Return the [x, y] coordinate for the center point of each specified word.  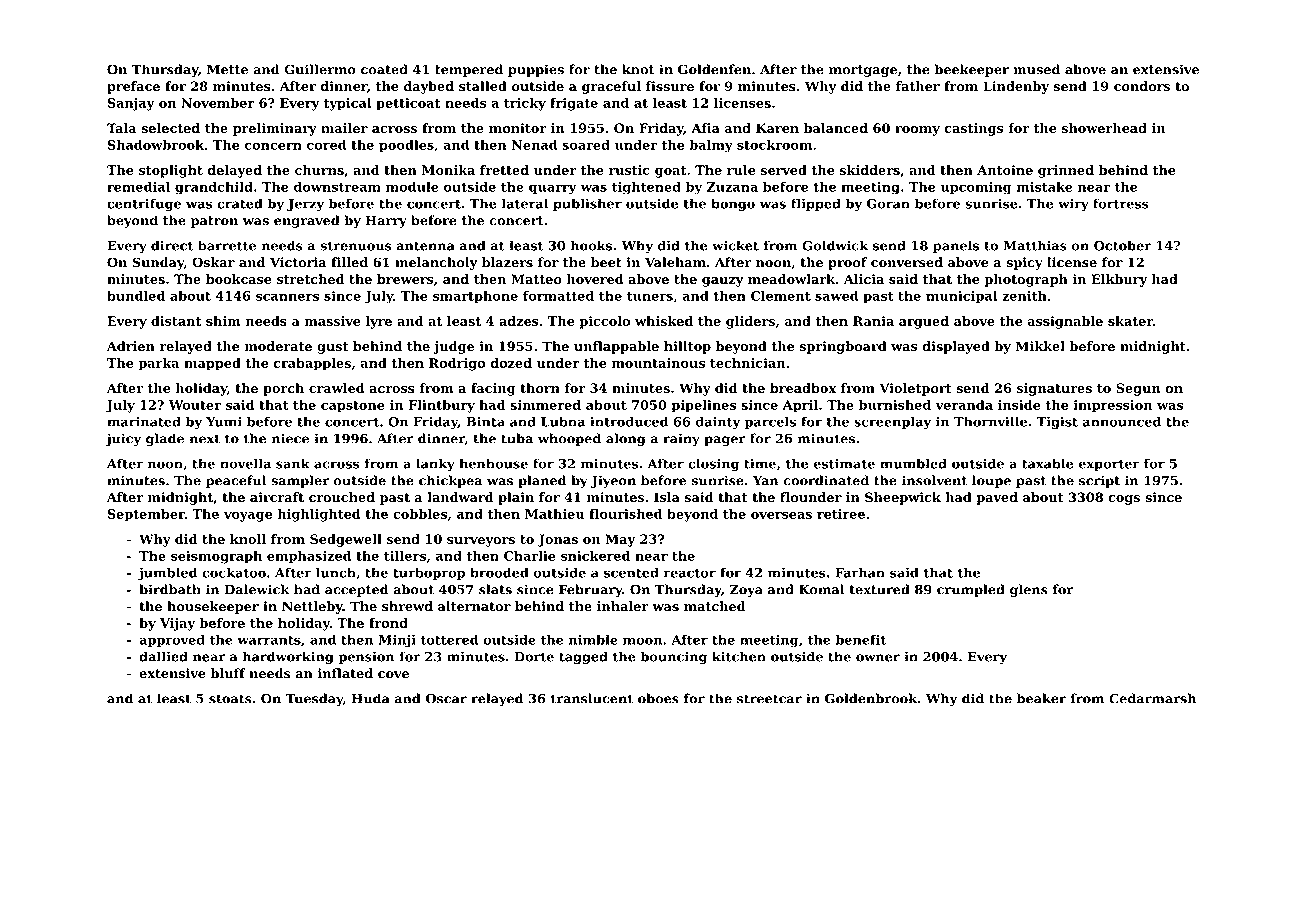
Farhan [860, 572]
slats [495, 589]
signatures [1054, 389]
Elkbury [1119, 280]
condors [1142, 86]
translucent [592, 698]
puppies [536, 70]
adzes [519, 321]
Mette [227, 69]
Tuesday [314, 699]
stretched [310, 279]
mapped [212, 364]
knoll [248, 539]
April [800, 406]
